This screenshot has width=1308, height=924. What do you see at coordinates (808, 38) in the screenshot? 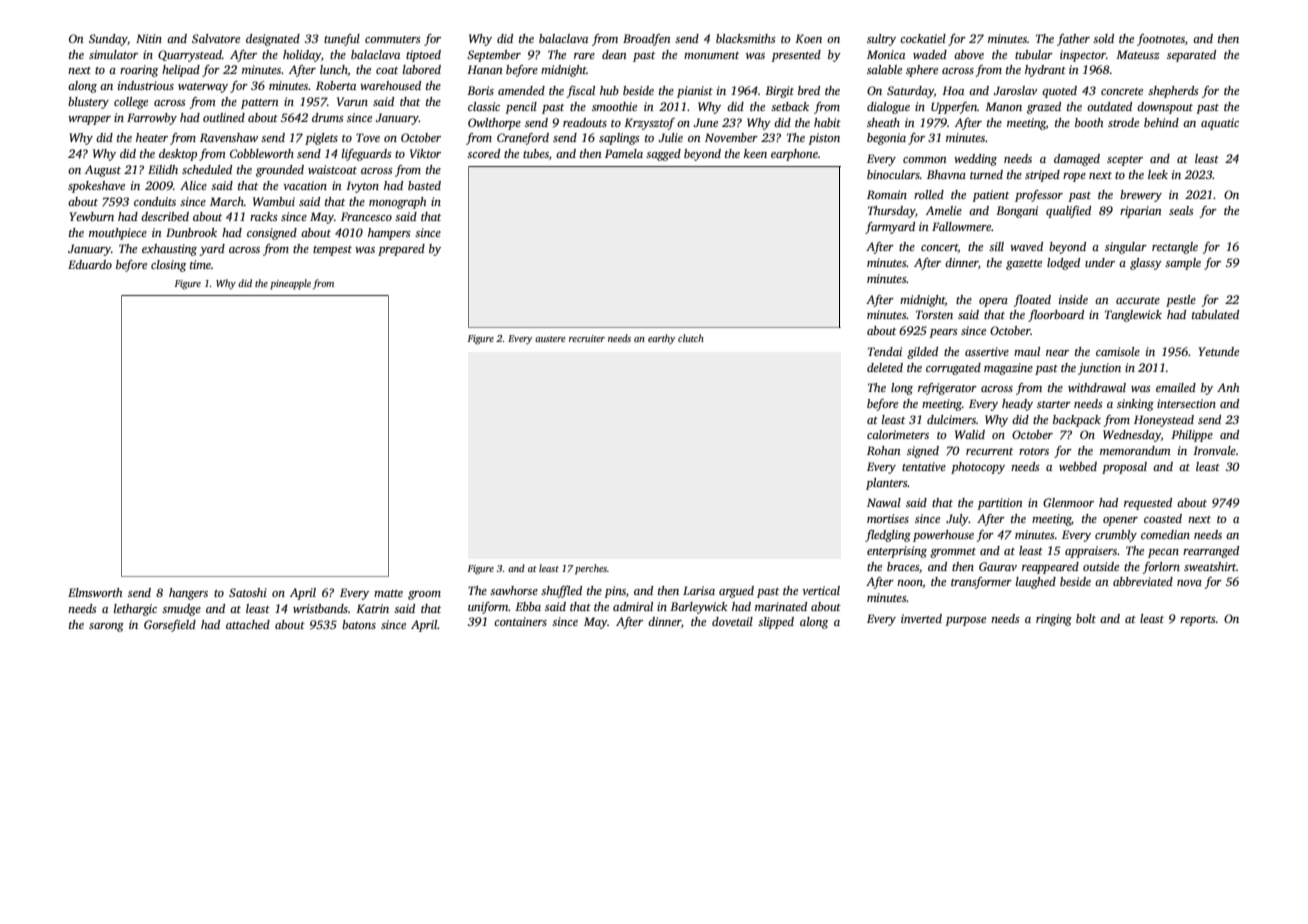
I see `Koen` at bounding box center [808, 38].
